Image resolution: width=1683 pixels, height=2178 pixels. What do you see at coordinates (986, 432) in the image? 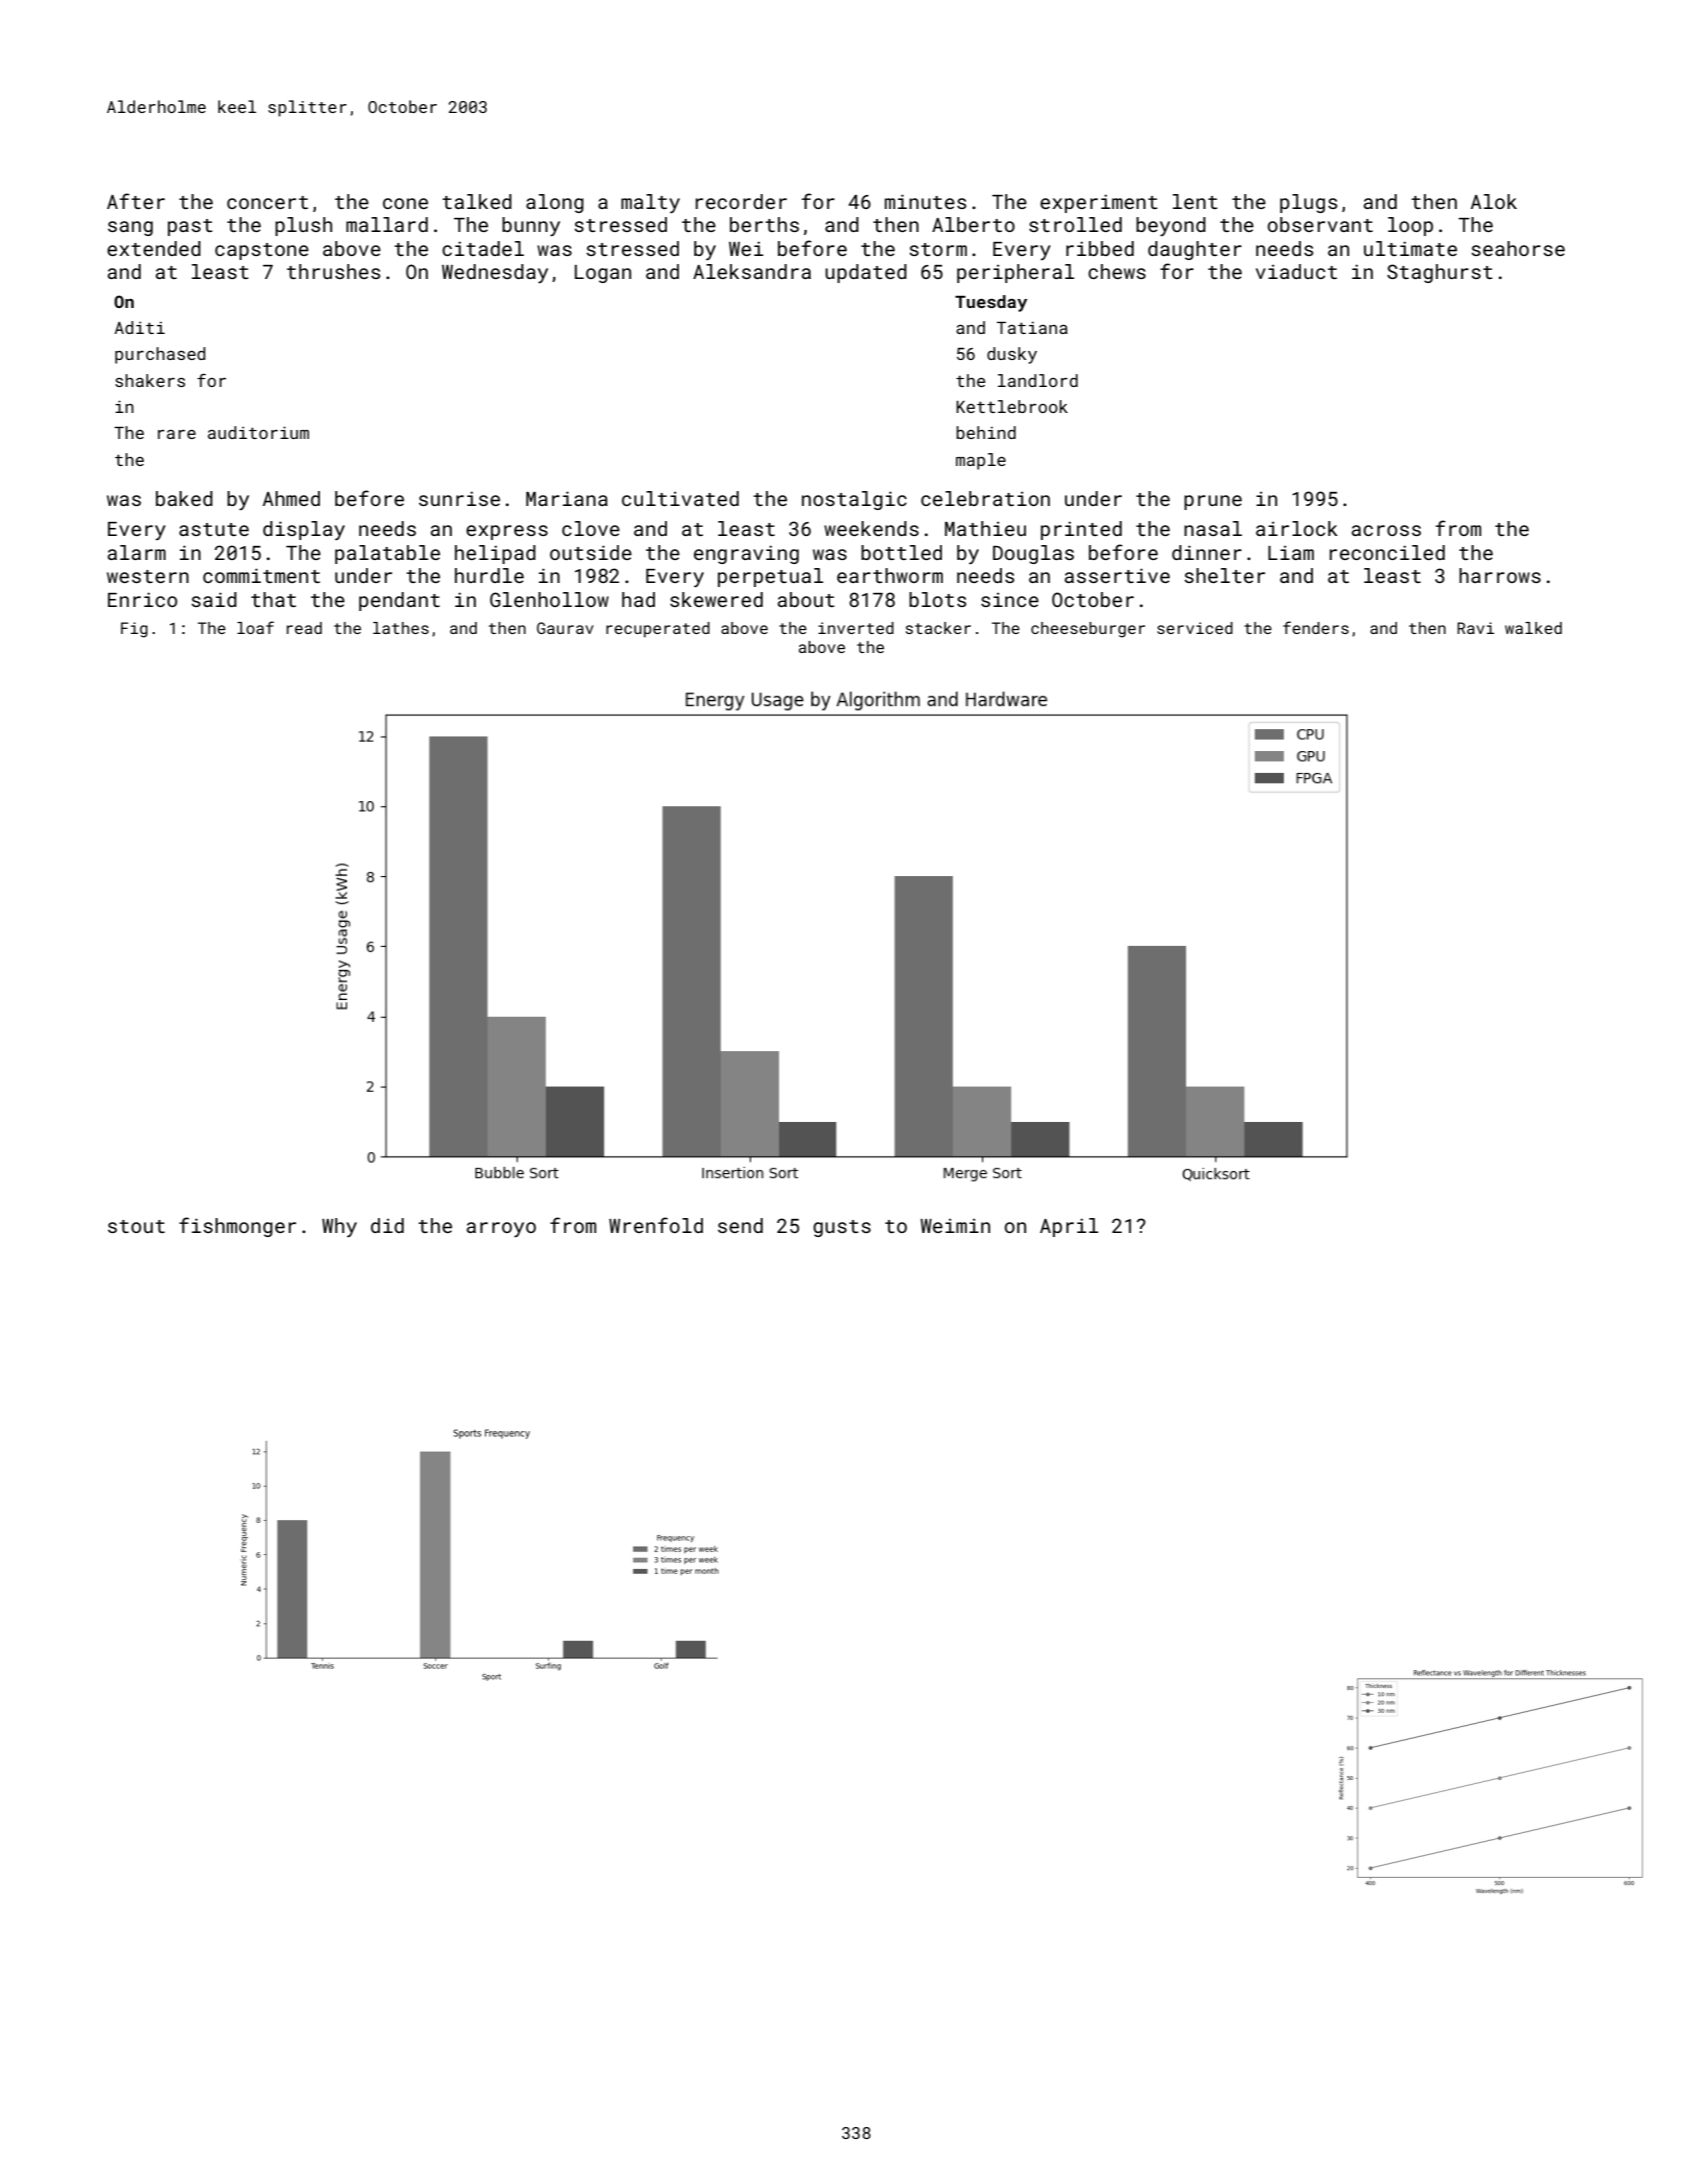
I see `behind` at bounding box center [986, 432].
